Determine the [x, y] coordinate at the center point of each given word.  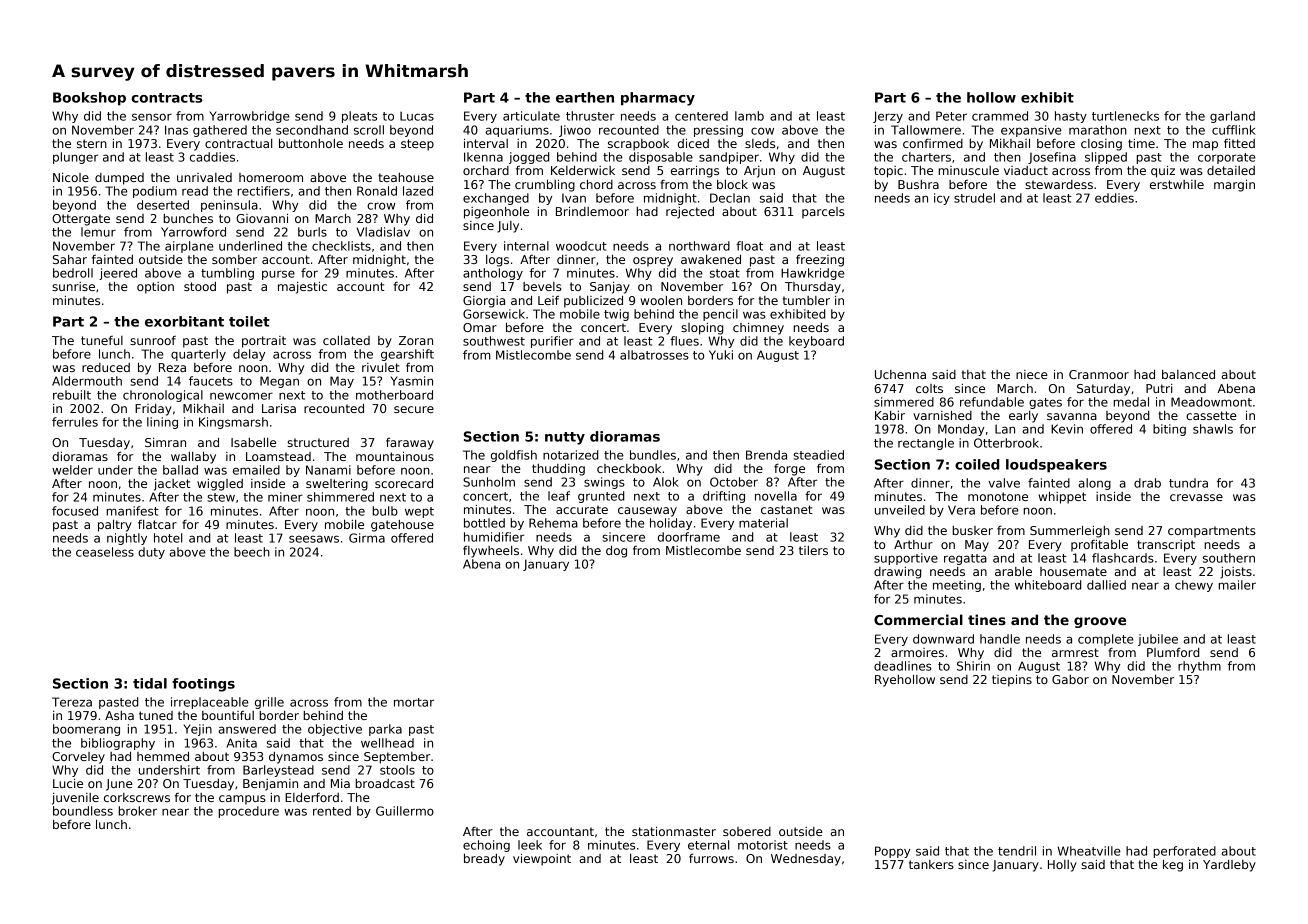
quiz [1163, 172]
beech [252, 552]
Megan [279, 382]
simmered [904, 402]
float [749, 246]
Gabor [1070, 679]
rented [332, 811]
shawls [1213, 429]
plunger [75, 158]
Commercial [918, 619]
